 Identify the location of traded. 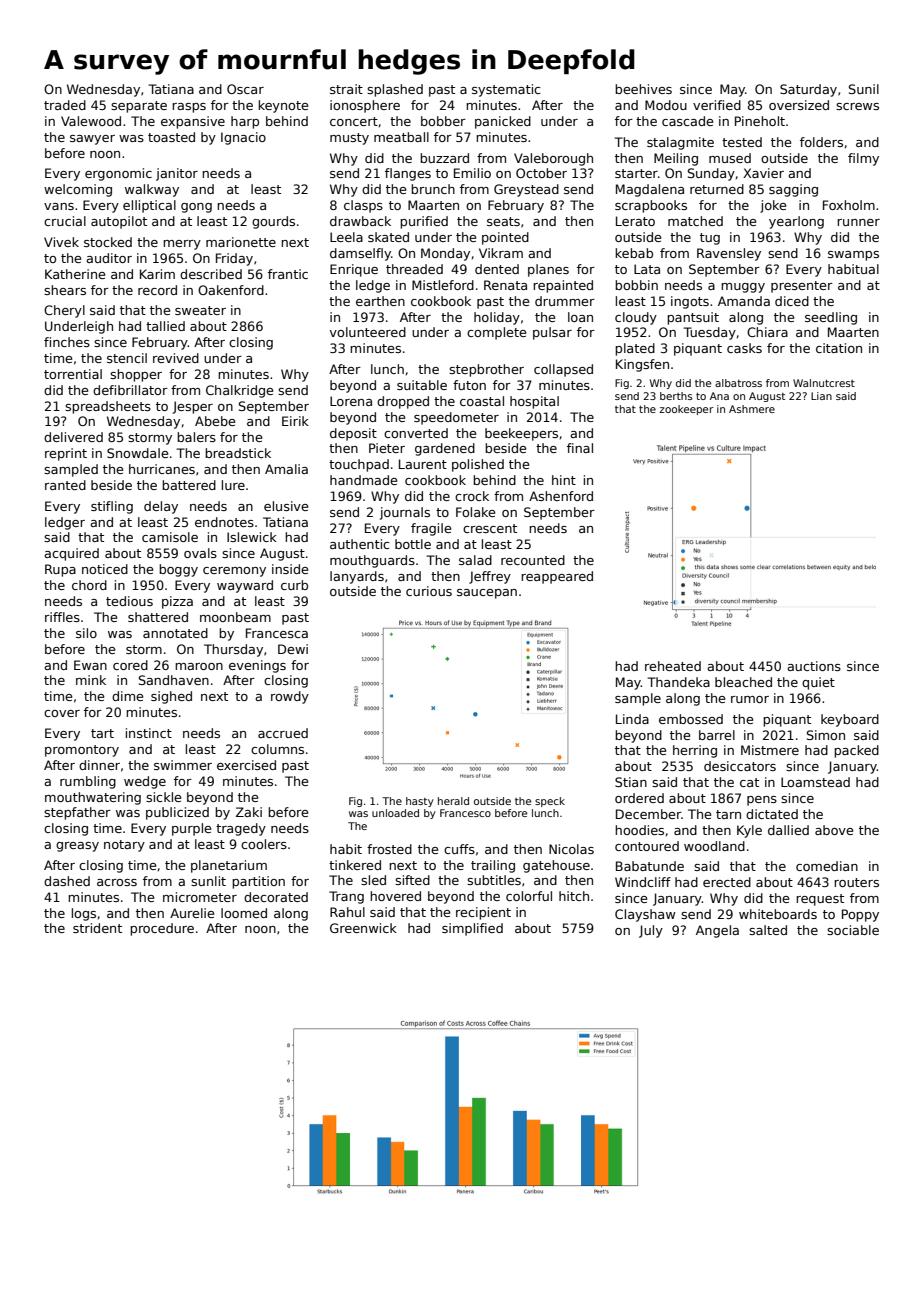
(65, 105).
